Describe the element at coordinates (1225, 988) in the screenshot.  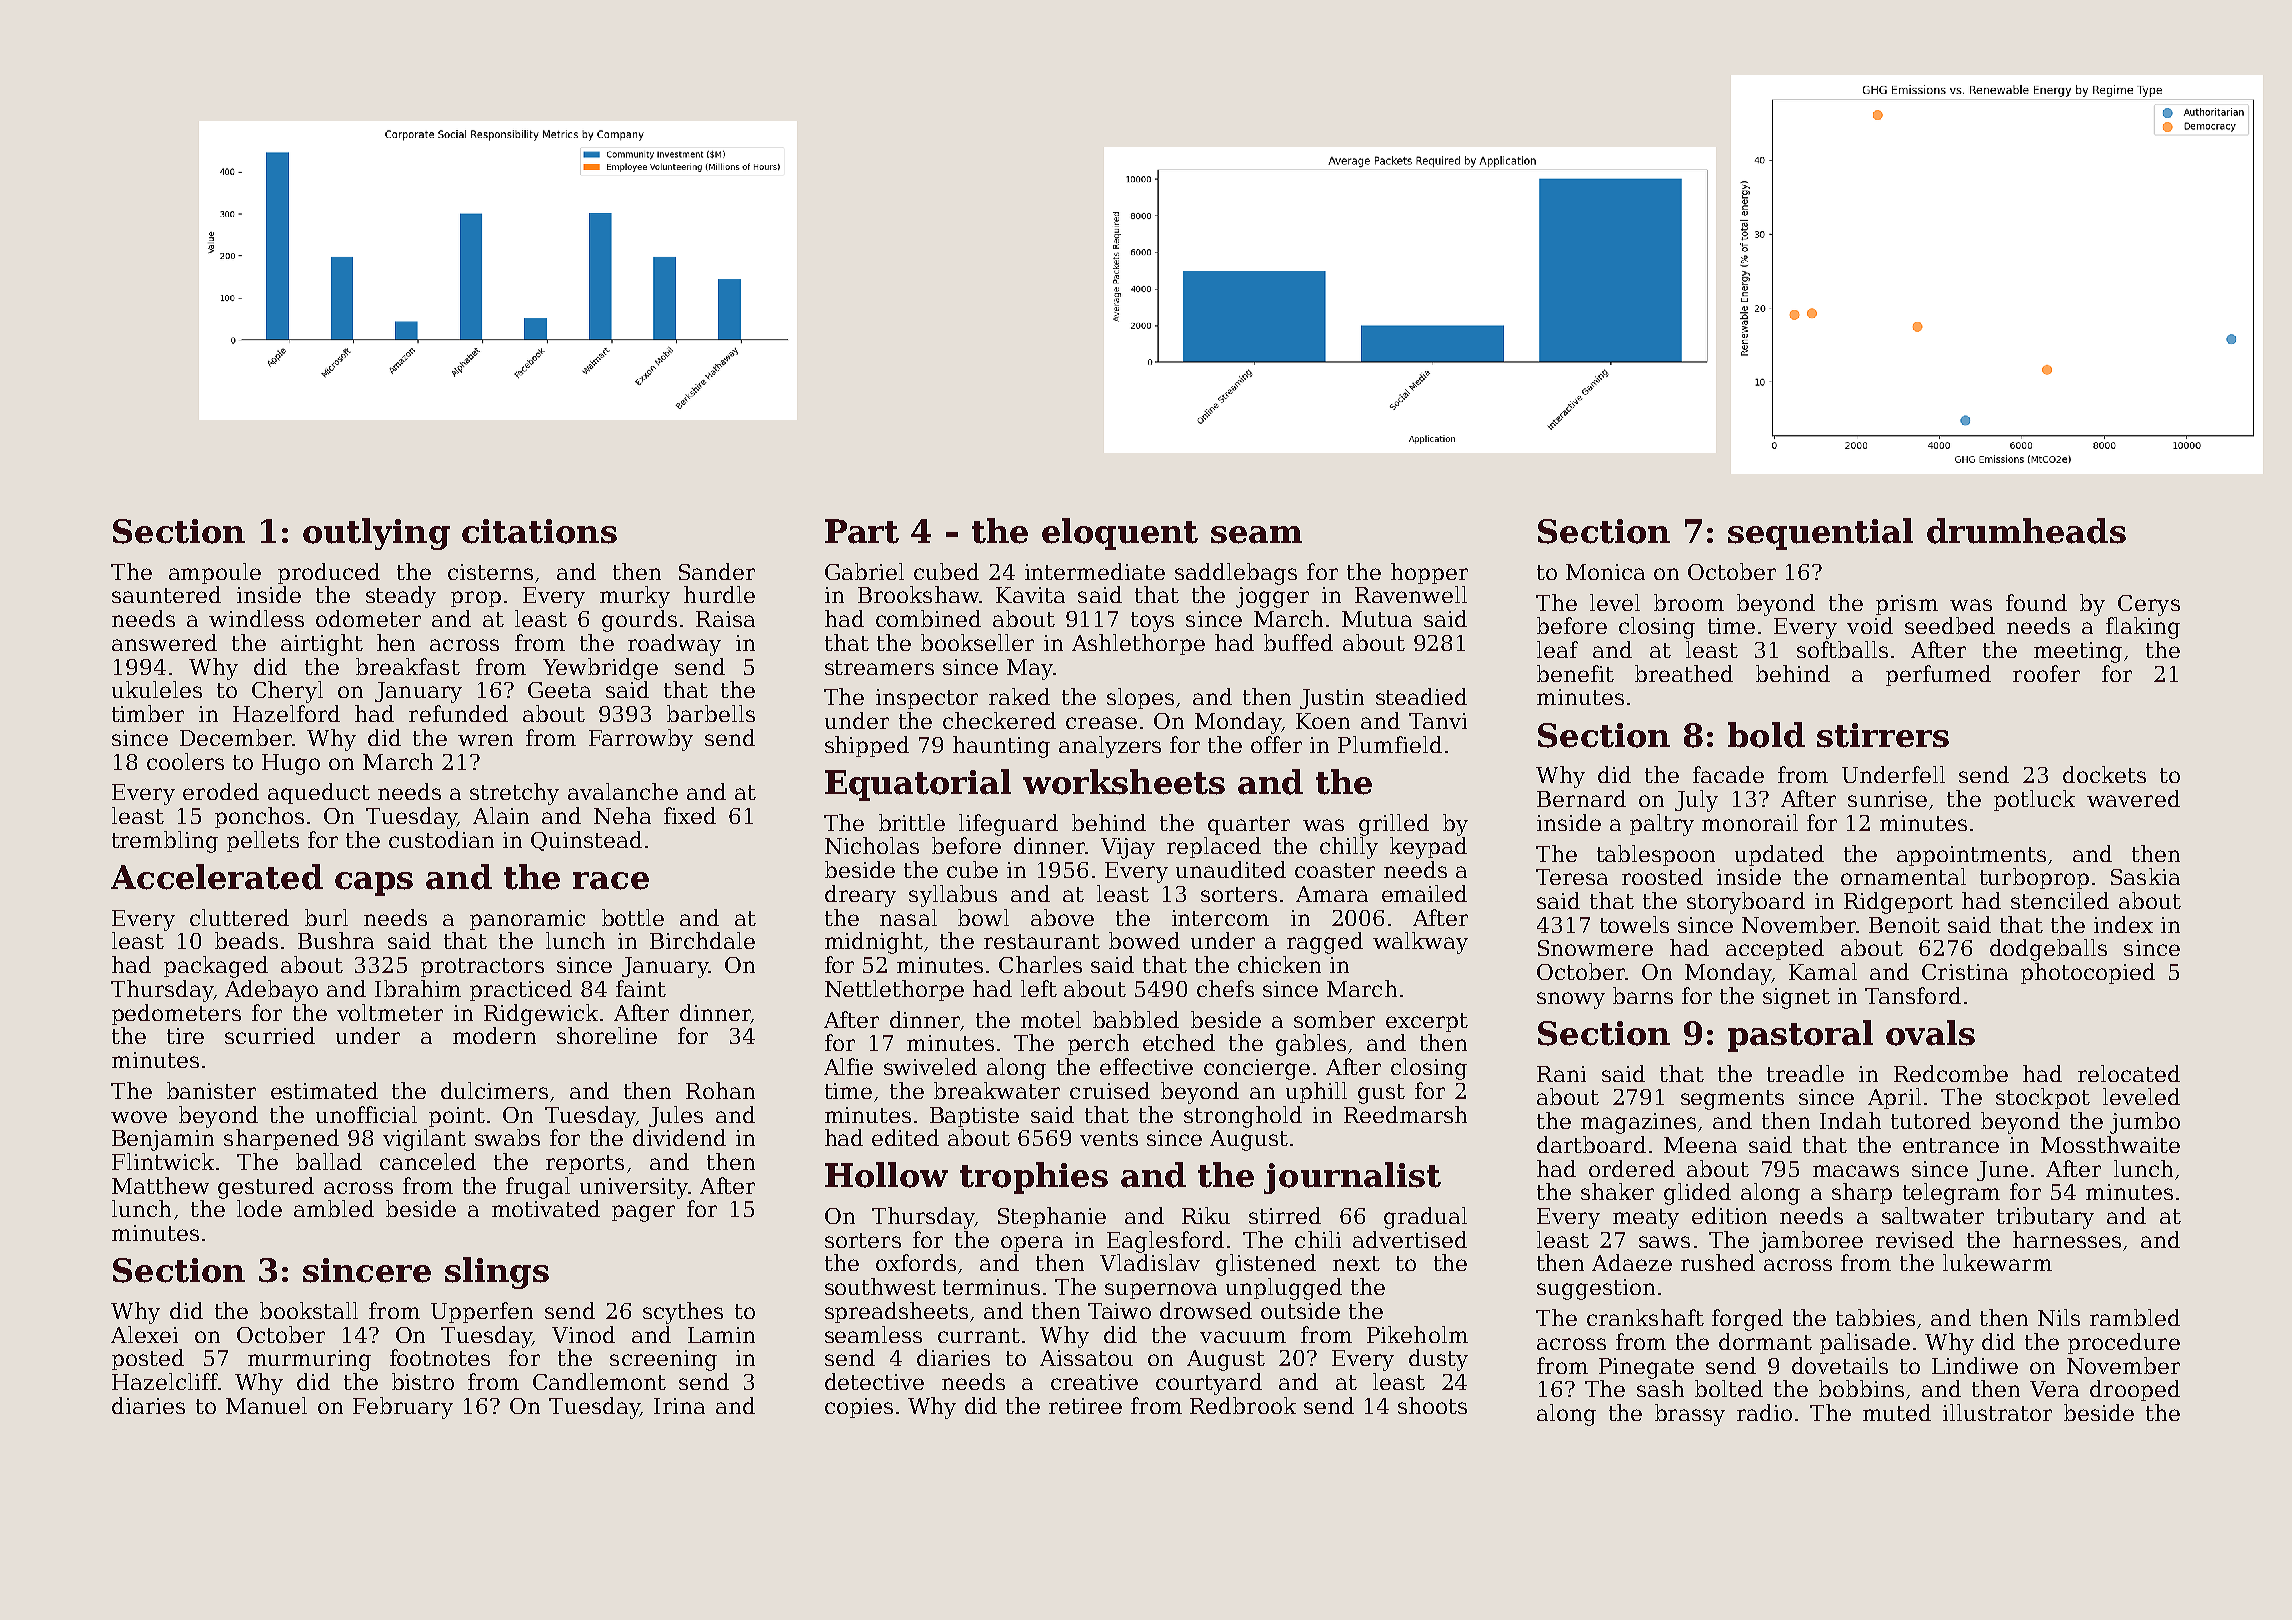
I see `chefs` at that location.
